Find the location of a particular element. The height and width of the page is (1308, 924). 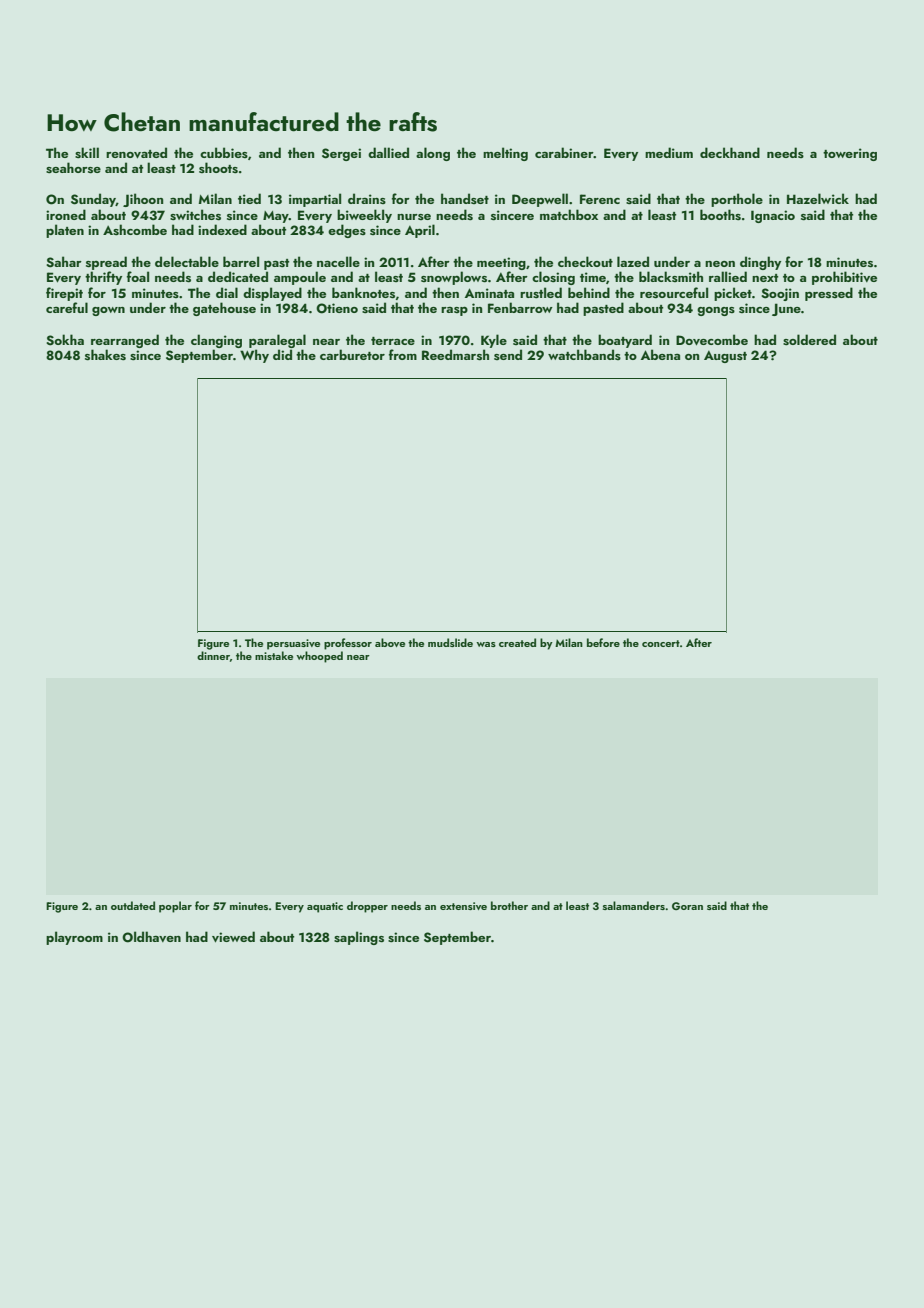

shakes is located at coordinates (105, 355).
